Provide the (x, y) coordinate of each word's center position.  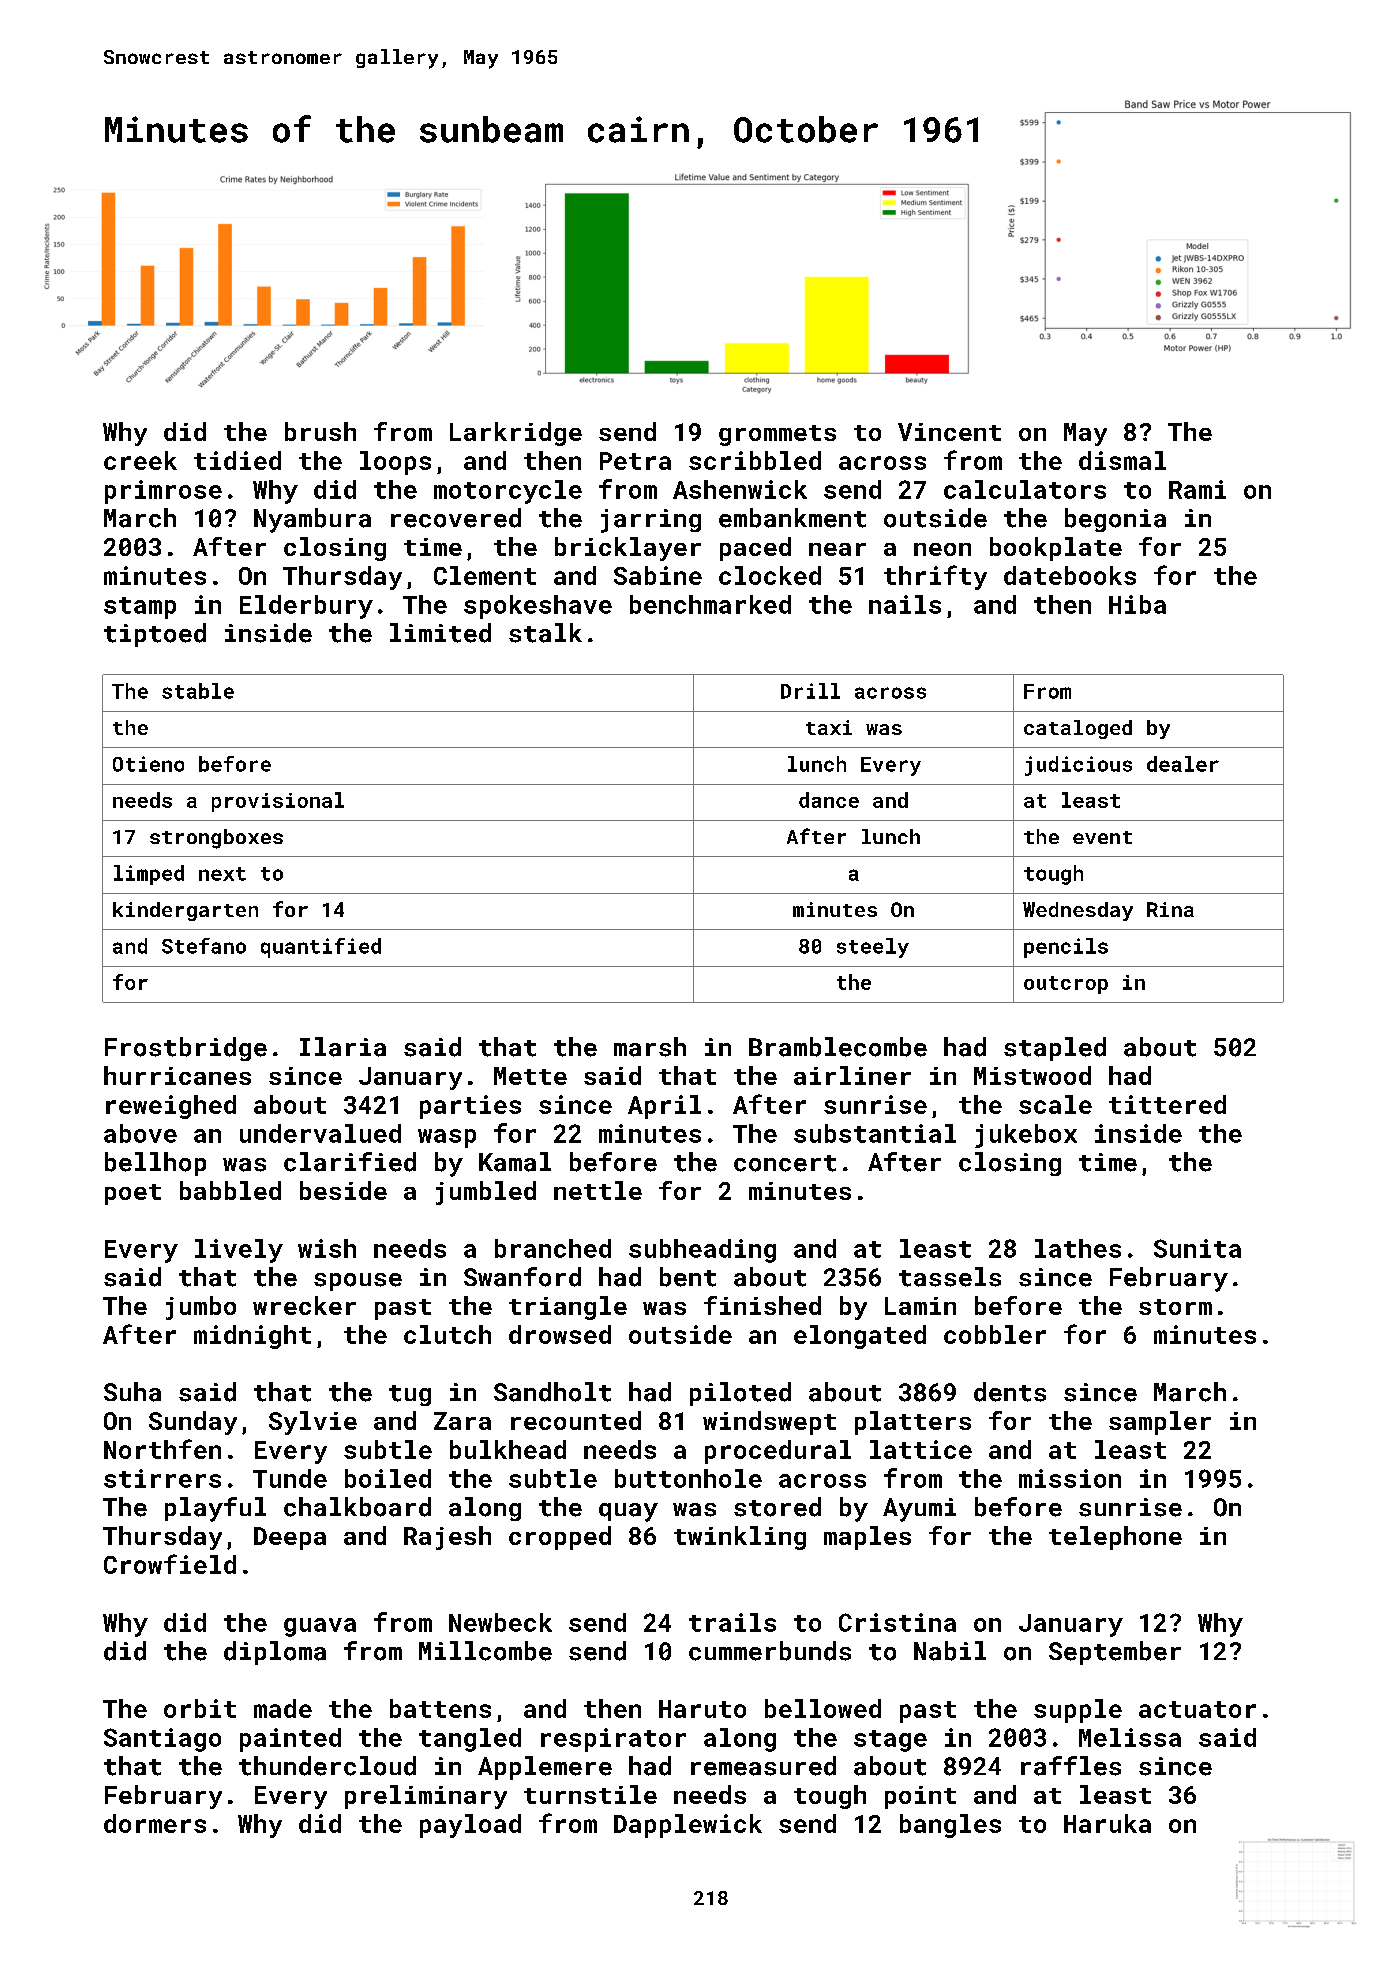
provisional (278, 802)
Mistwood (1032, 1075)
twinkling (740, 1538)
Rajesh (447, 1538)
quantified (321, 948)
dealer (1183, 764)
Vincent (949, 432)
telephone (1115, 1538)
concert (785, 1163)
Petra (635, 461)
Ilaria (343, 1047)
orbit (200, 1708)
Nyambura (312, 520)
